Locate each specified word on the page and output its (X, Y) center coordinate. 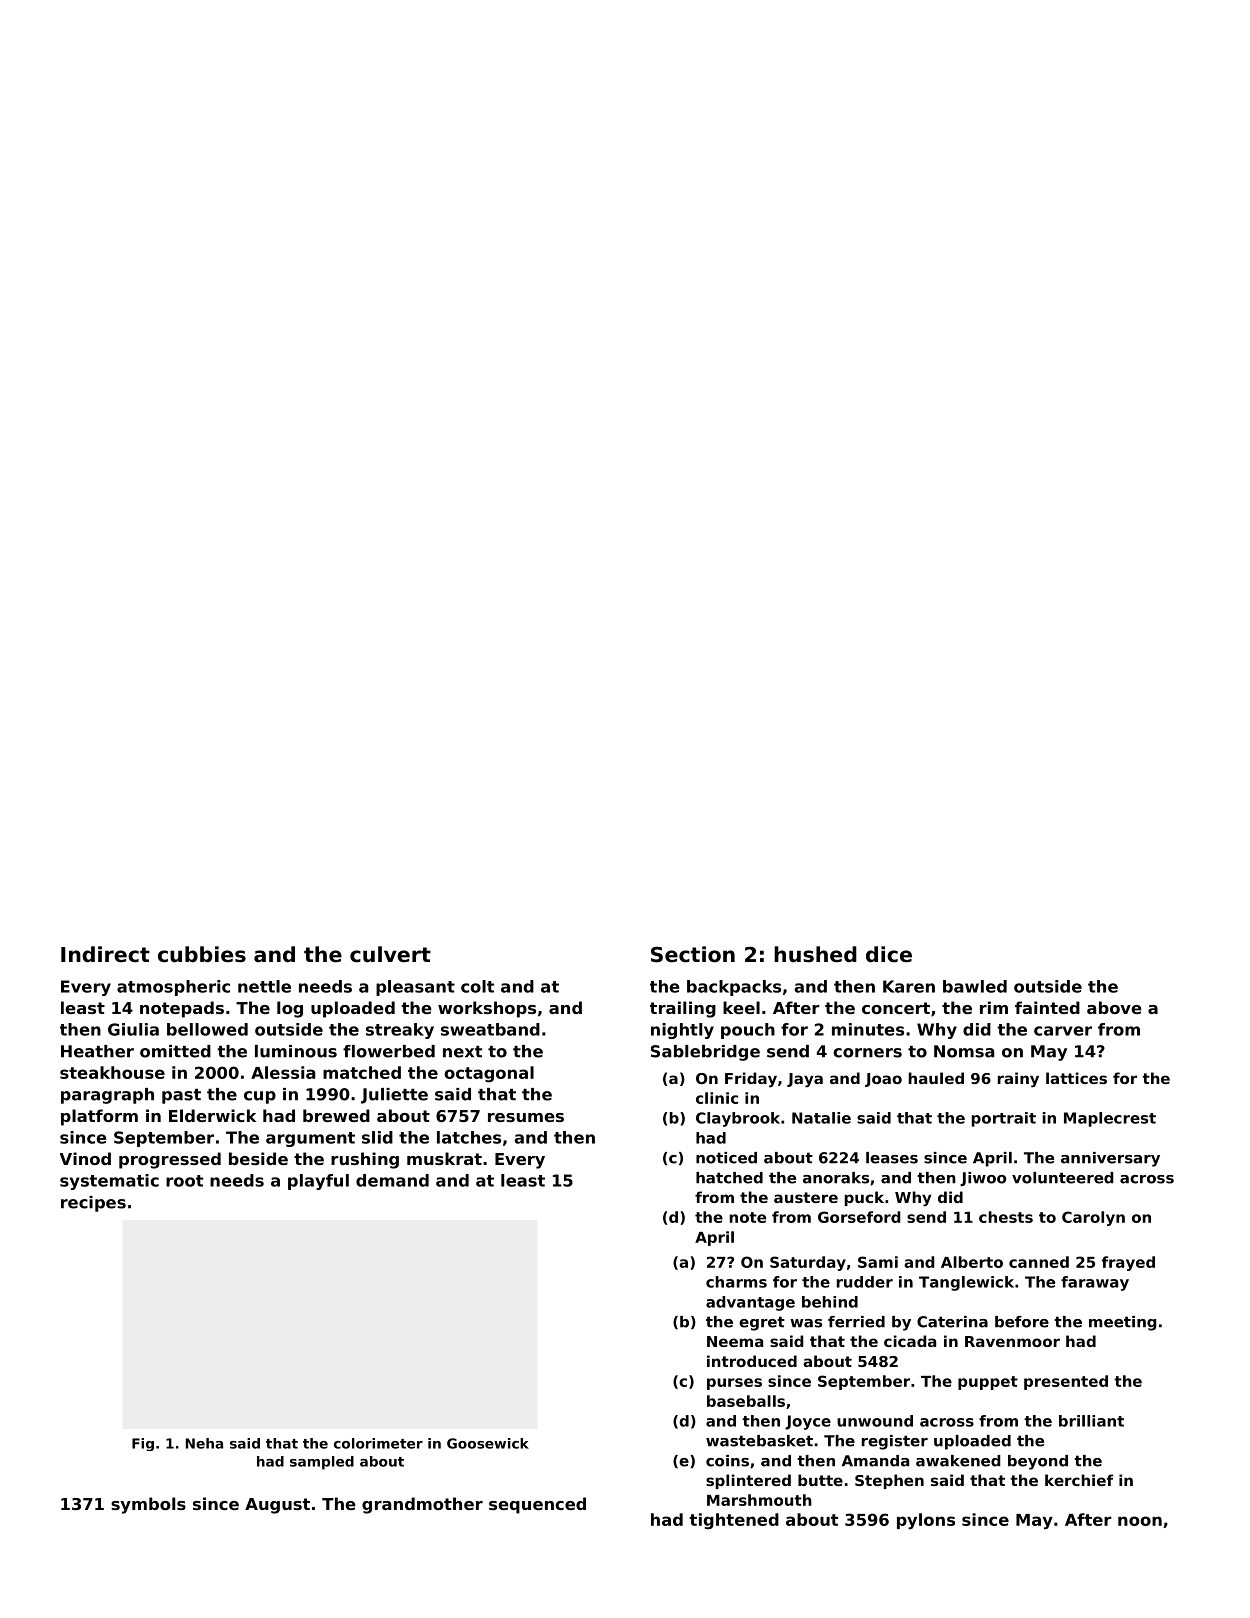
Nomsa (964, 1051)
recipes (93, 1204)
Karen (909, 986)
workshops (487, 1009)
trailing (683, 1009)
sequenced (537, 1505)
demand (392, 1180)
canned (1039, 1262)
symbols (148, 1505)
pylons (926, 1521)
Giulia (133, 1029)
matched (362, 1072)
